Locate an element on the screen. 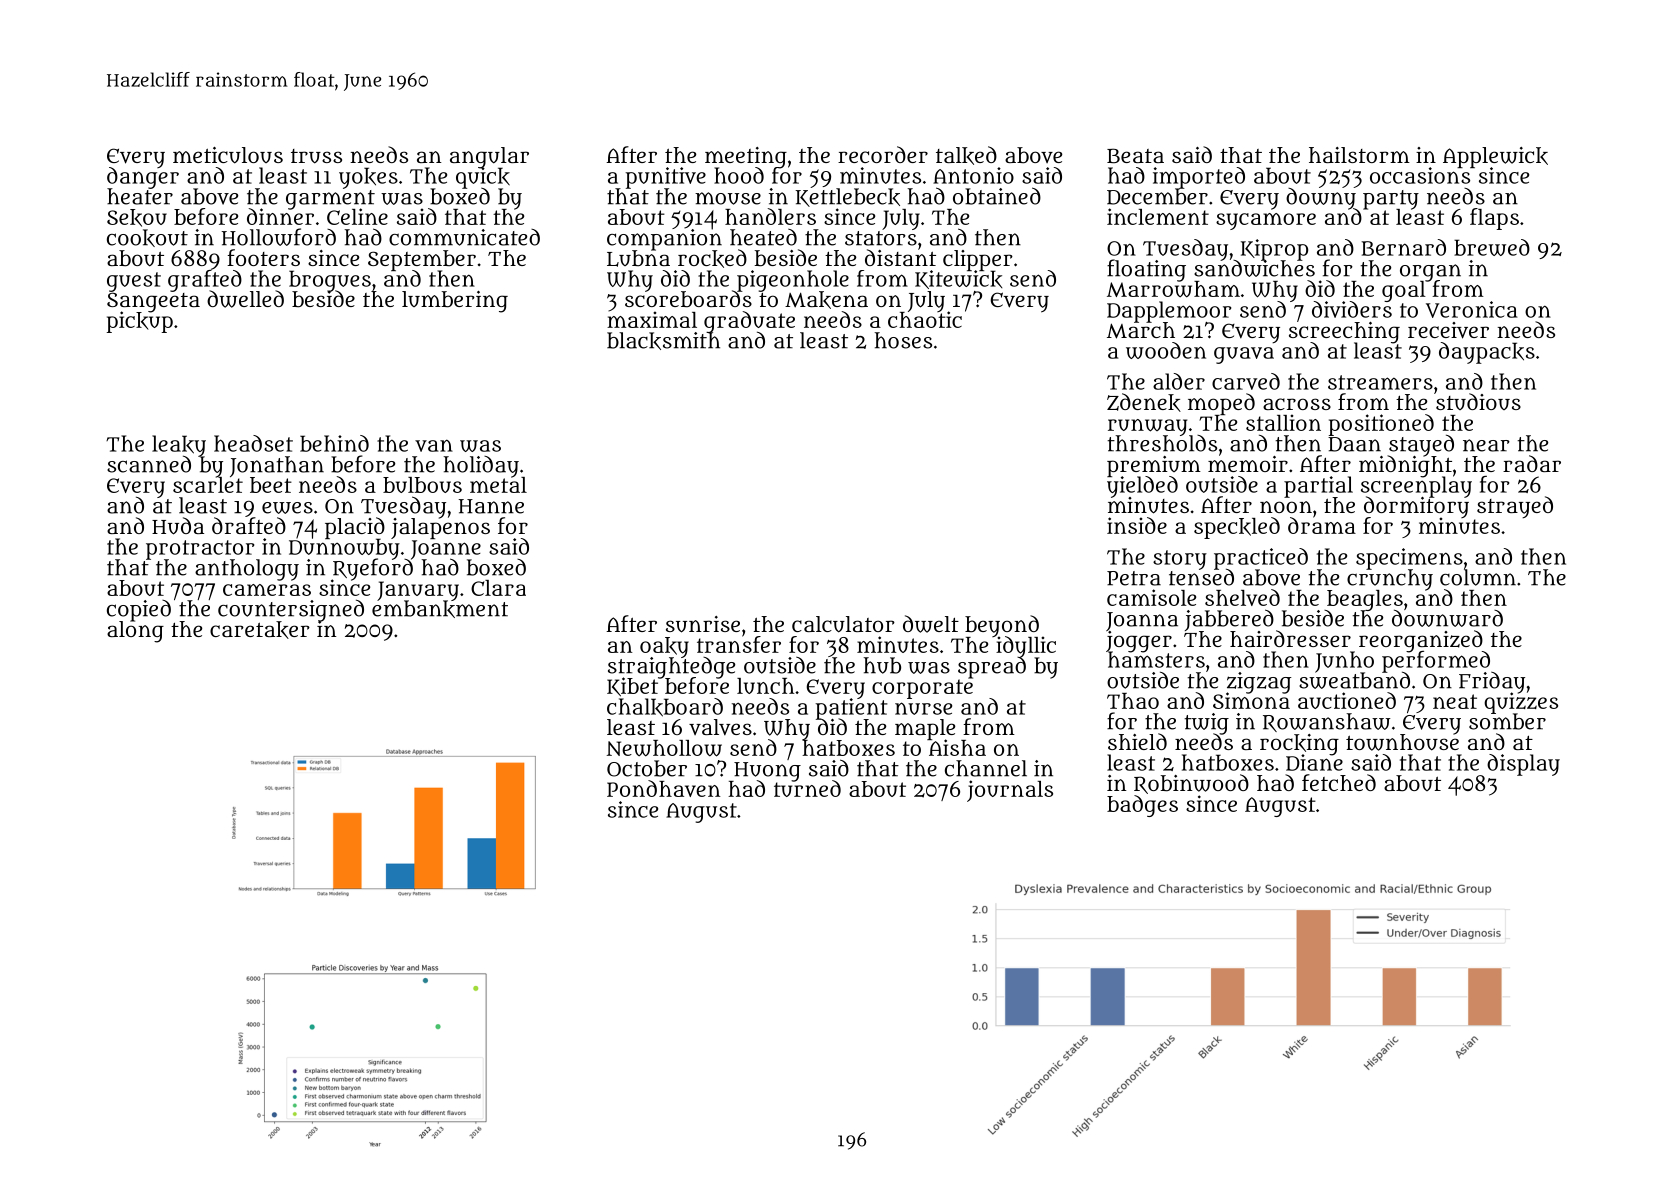  Pondhaven is located at coordinates (663, 788).
